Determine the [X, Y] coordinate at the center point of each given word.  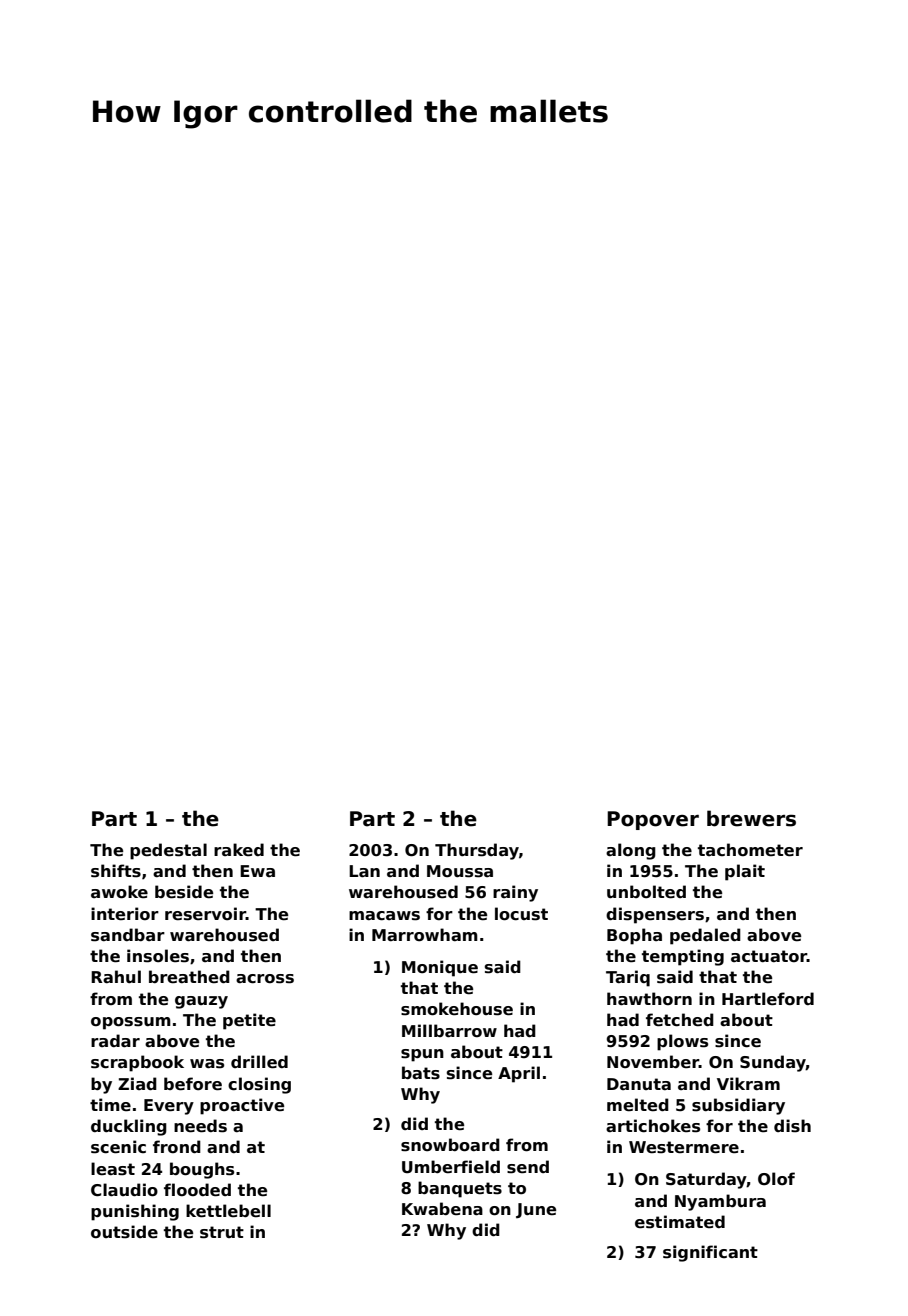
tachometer [750, 850]
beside [184, 892]
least [113, 1169]
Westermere [684, 1147]
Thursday [477, 851]
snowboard [450, 1145]
